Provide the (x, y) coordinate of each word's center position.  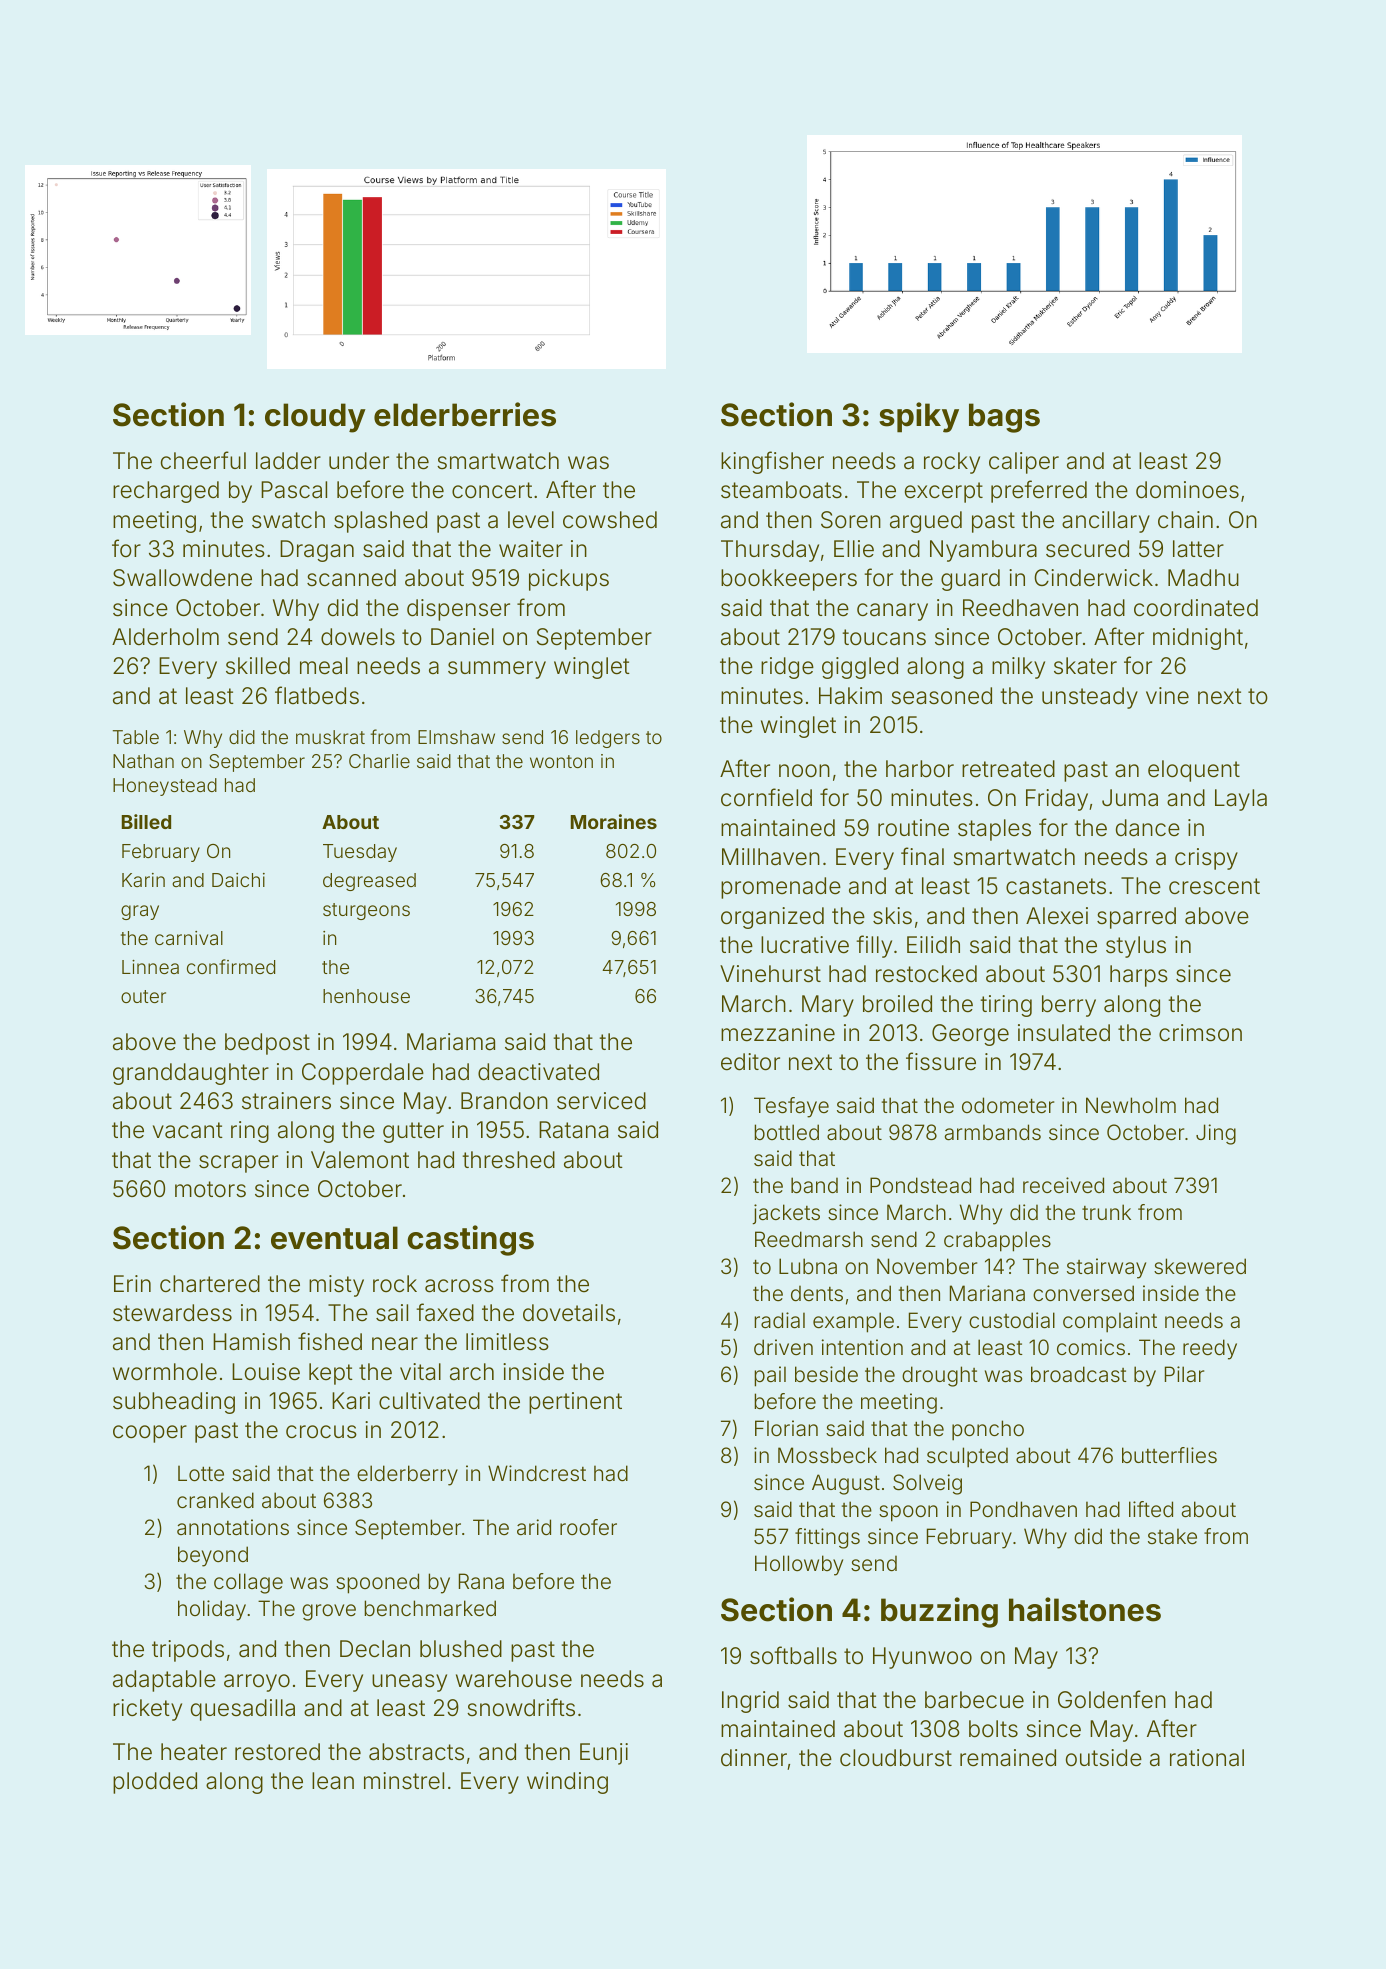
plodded (155, 1783)
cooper (150, 1434)
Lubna (808, 1266)
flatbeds (317, 695)
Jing (1216, 1134)
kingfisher (772, 462)
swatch (288, 520)
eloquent (1194, 771)
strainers (286, 1101)
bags (1004, 418)
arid (534, 1527)
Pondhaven (1023, 1509)
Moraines (614, 821)
